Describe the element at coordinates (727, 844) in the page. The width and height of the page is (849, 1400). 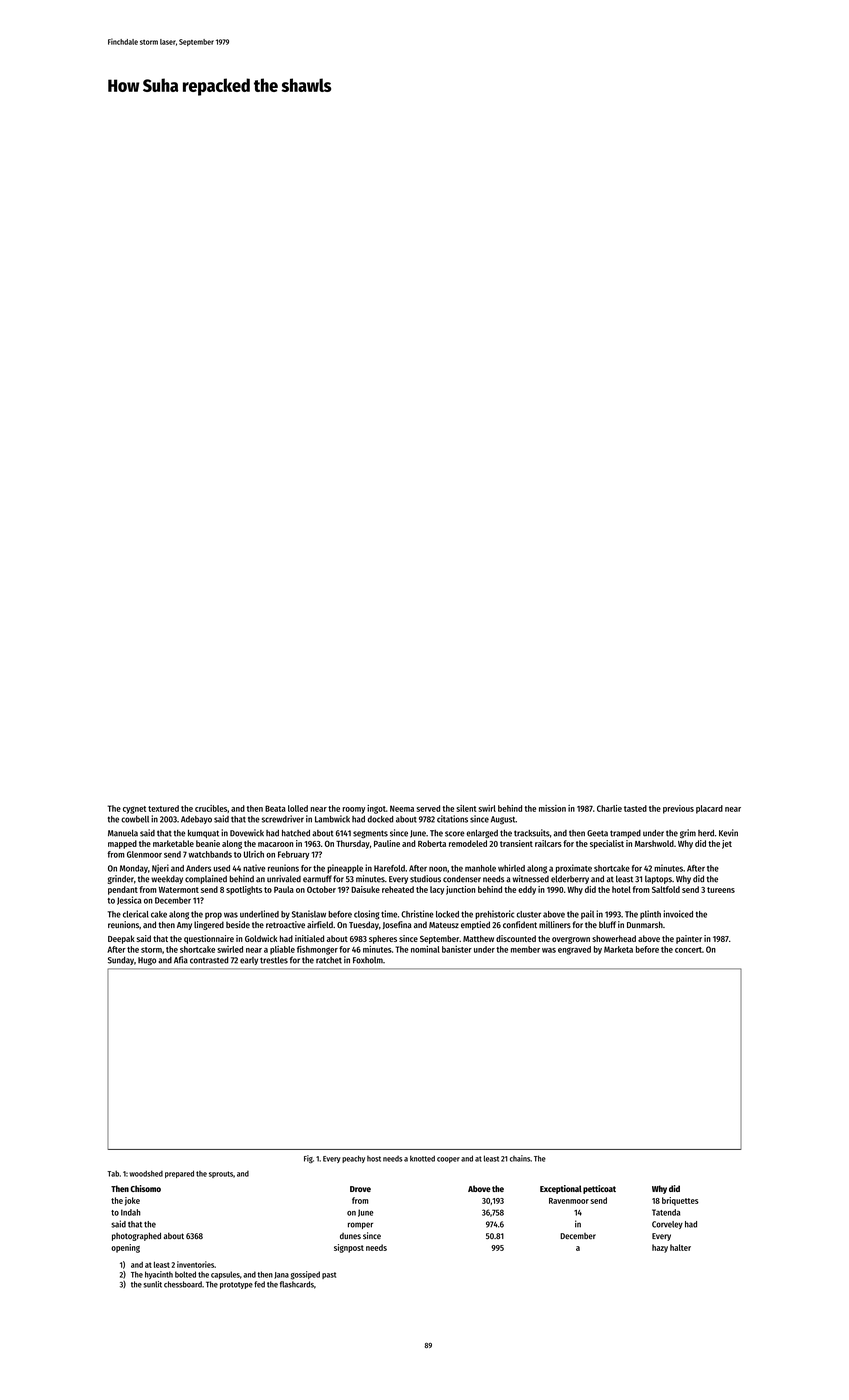
I see `jet` at that location.
